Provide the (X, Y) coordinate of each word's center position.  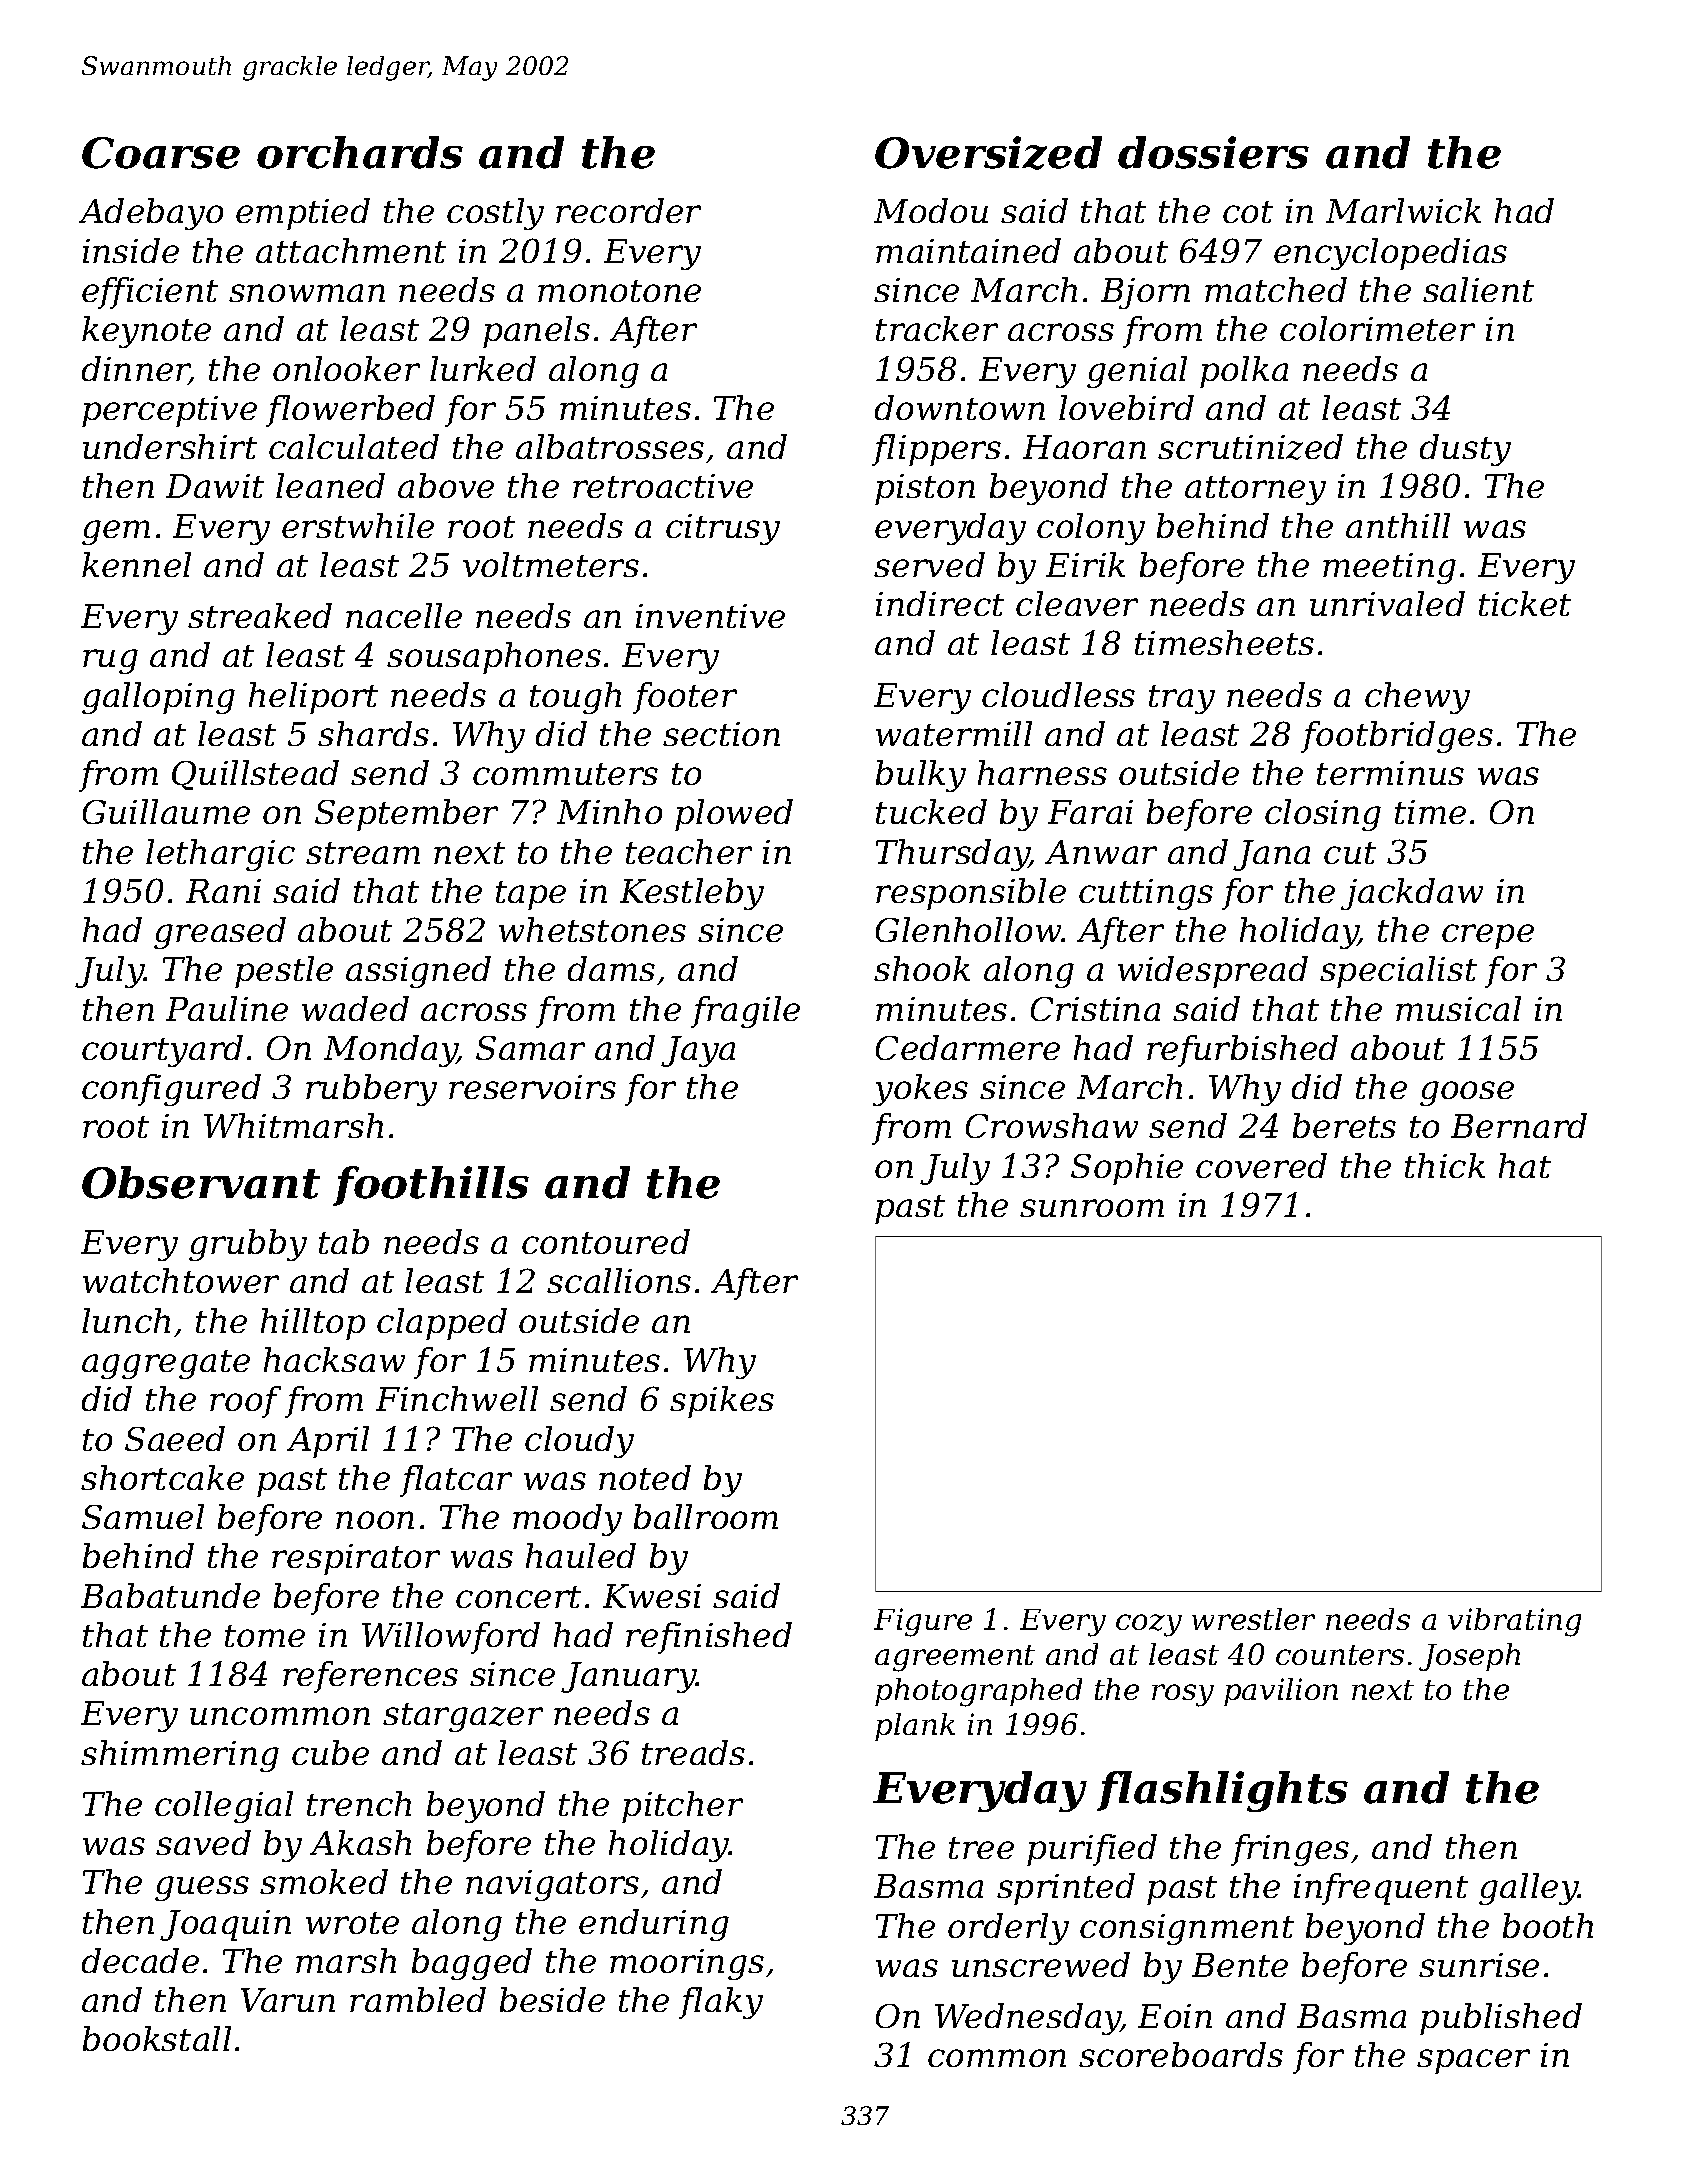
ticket (1525, 603)
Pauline (227, 1008)
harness (1042, 772)
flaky (721, 2003)
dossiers (1213, 152)
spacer (1473, 2061)
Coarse (161, 153)
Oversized (988, 153)
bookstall (157, 2038)
